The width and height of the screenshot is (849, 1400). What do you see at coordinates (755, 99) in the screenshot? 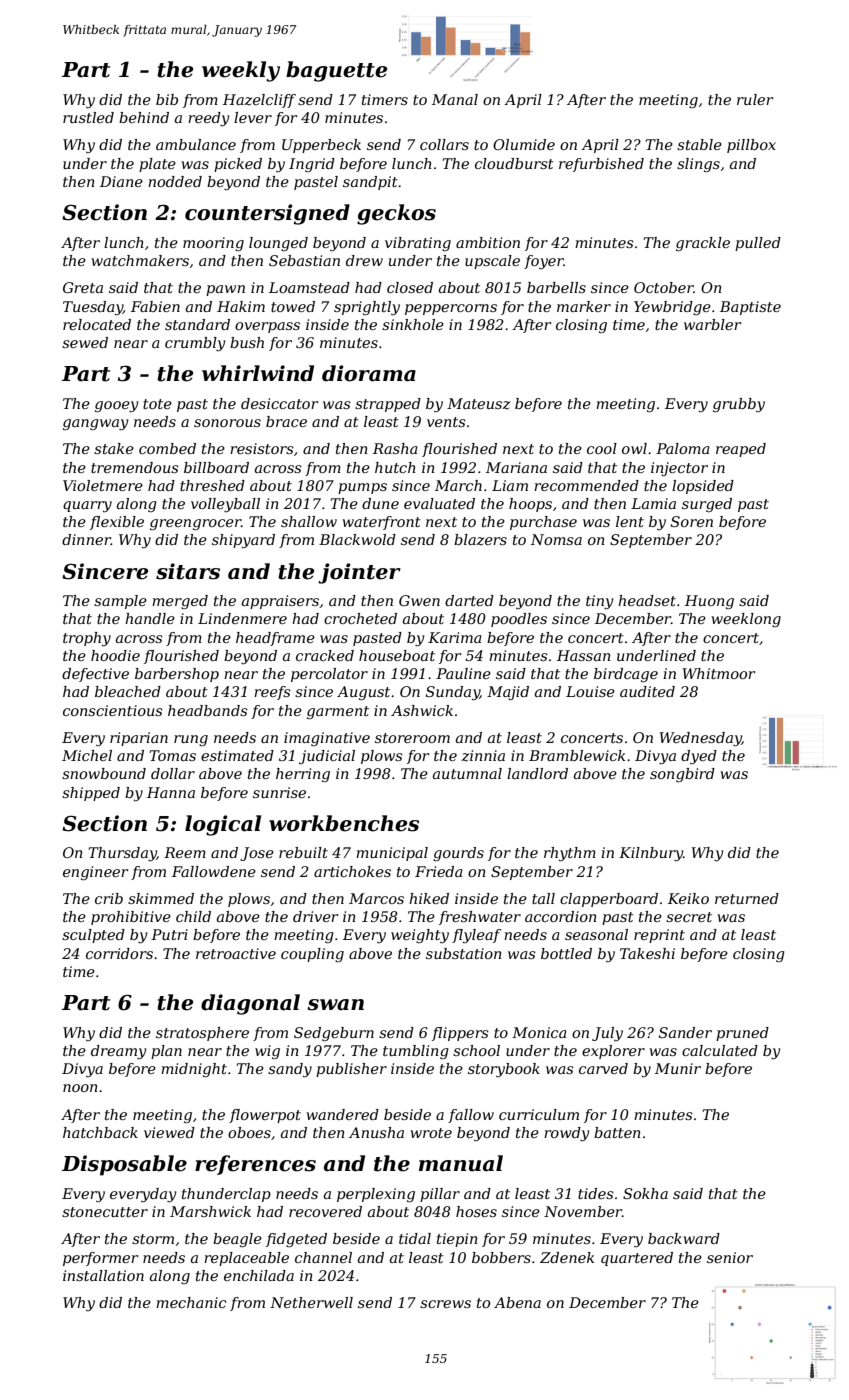
I see `ruler` at bounding box center [755, 99].
